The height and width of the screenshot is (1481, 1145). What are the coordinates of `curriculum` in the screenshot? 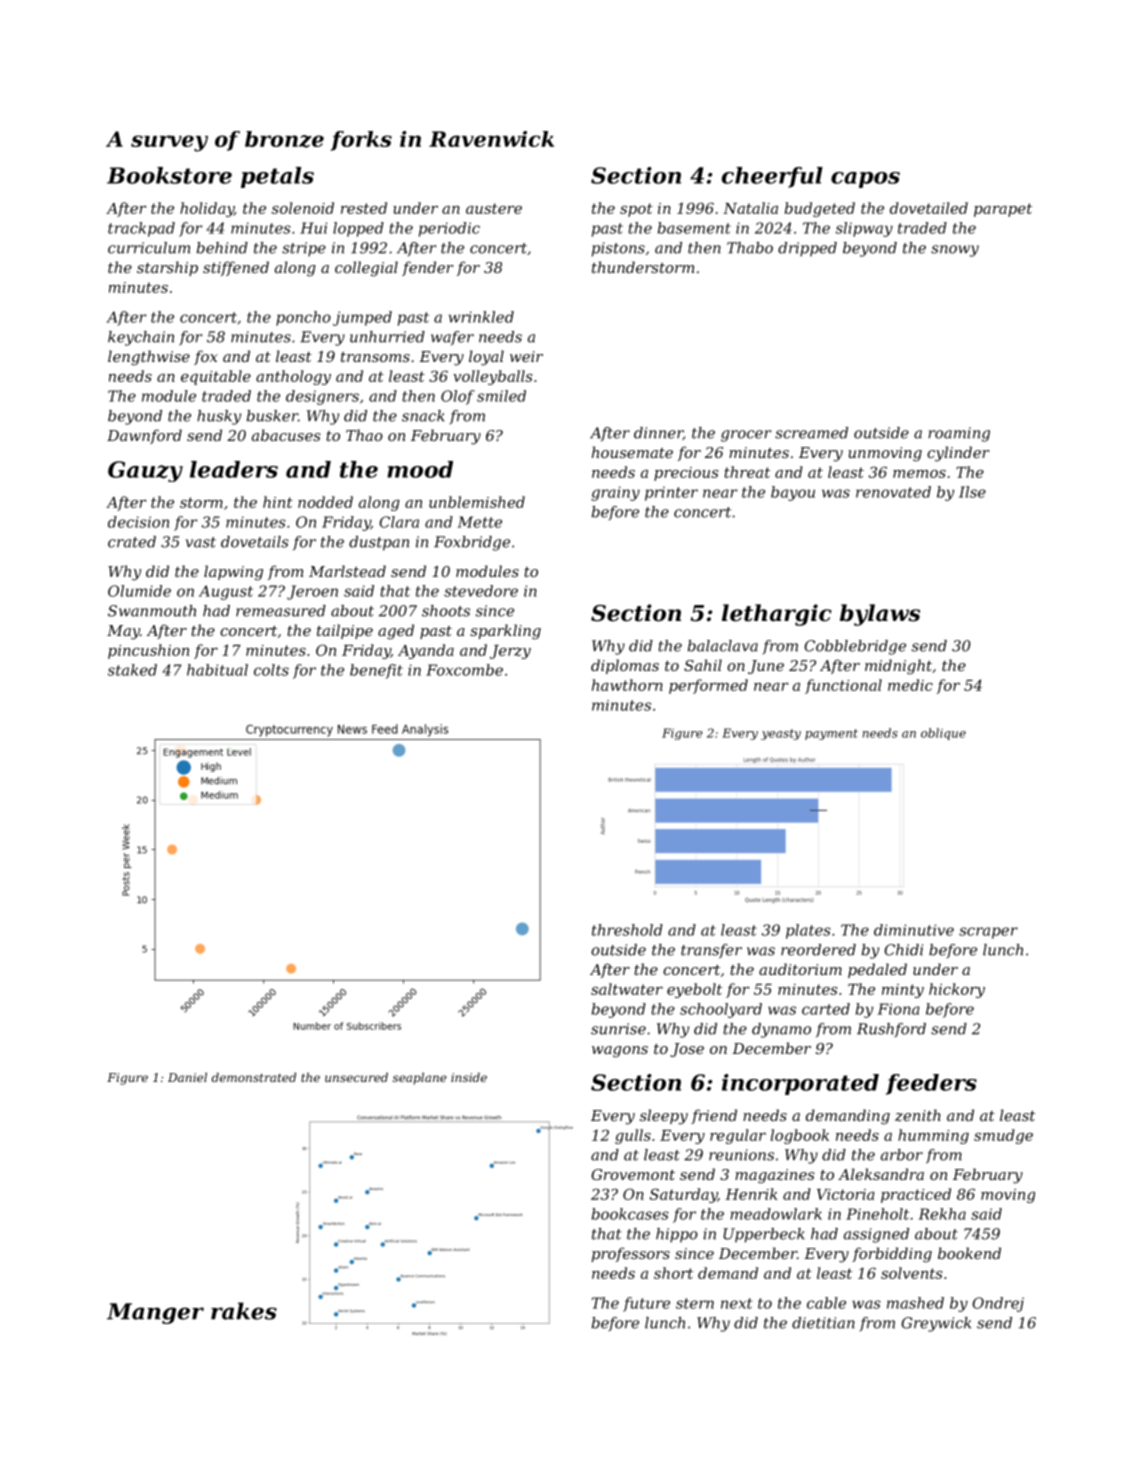 It's located at (149, 248).
